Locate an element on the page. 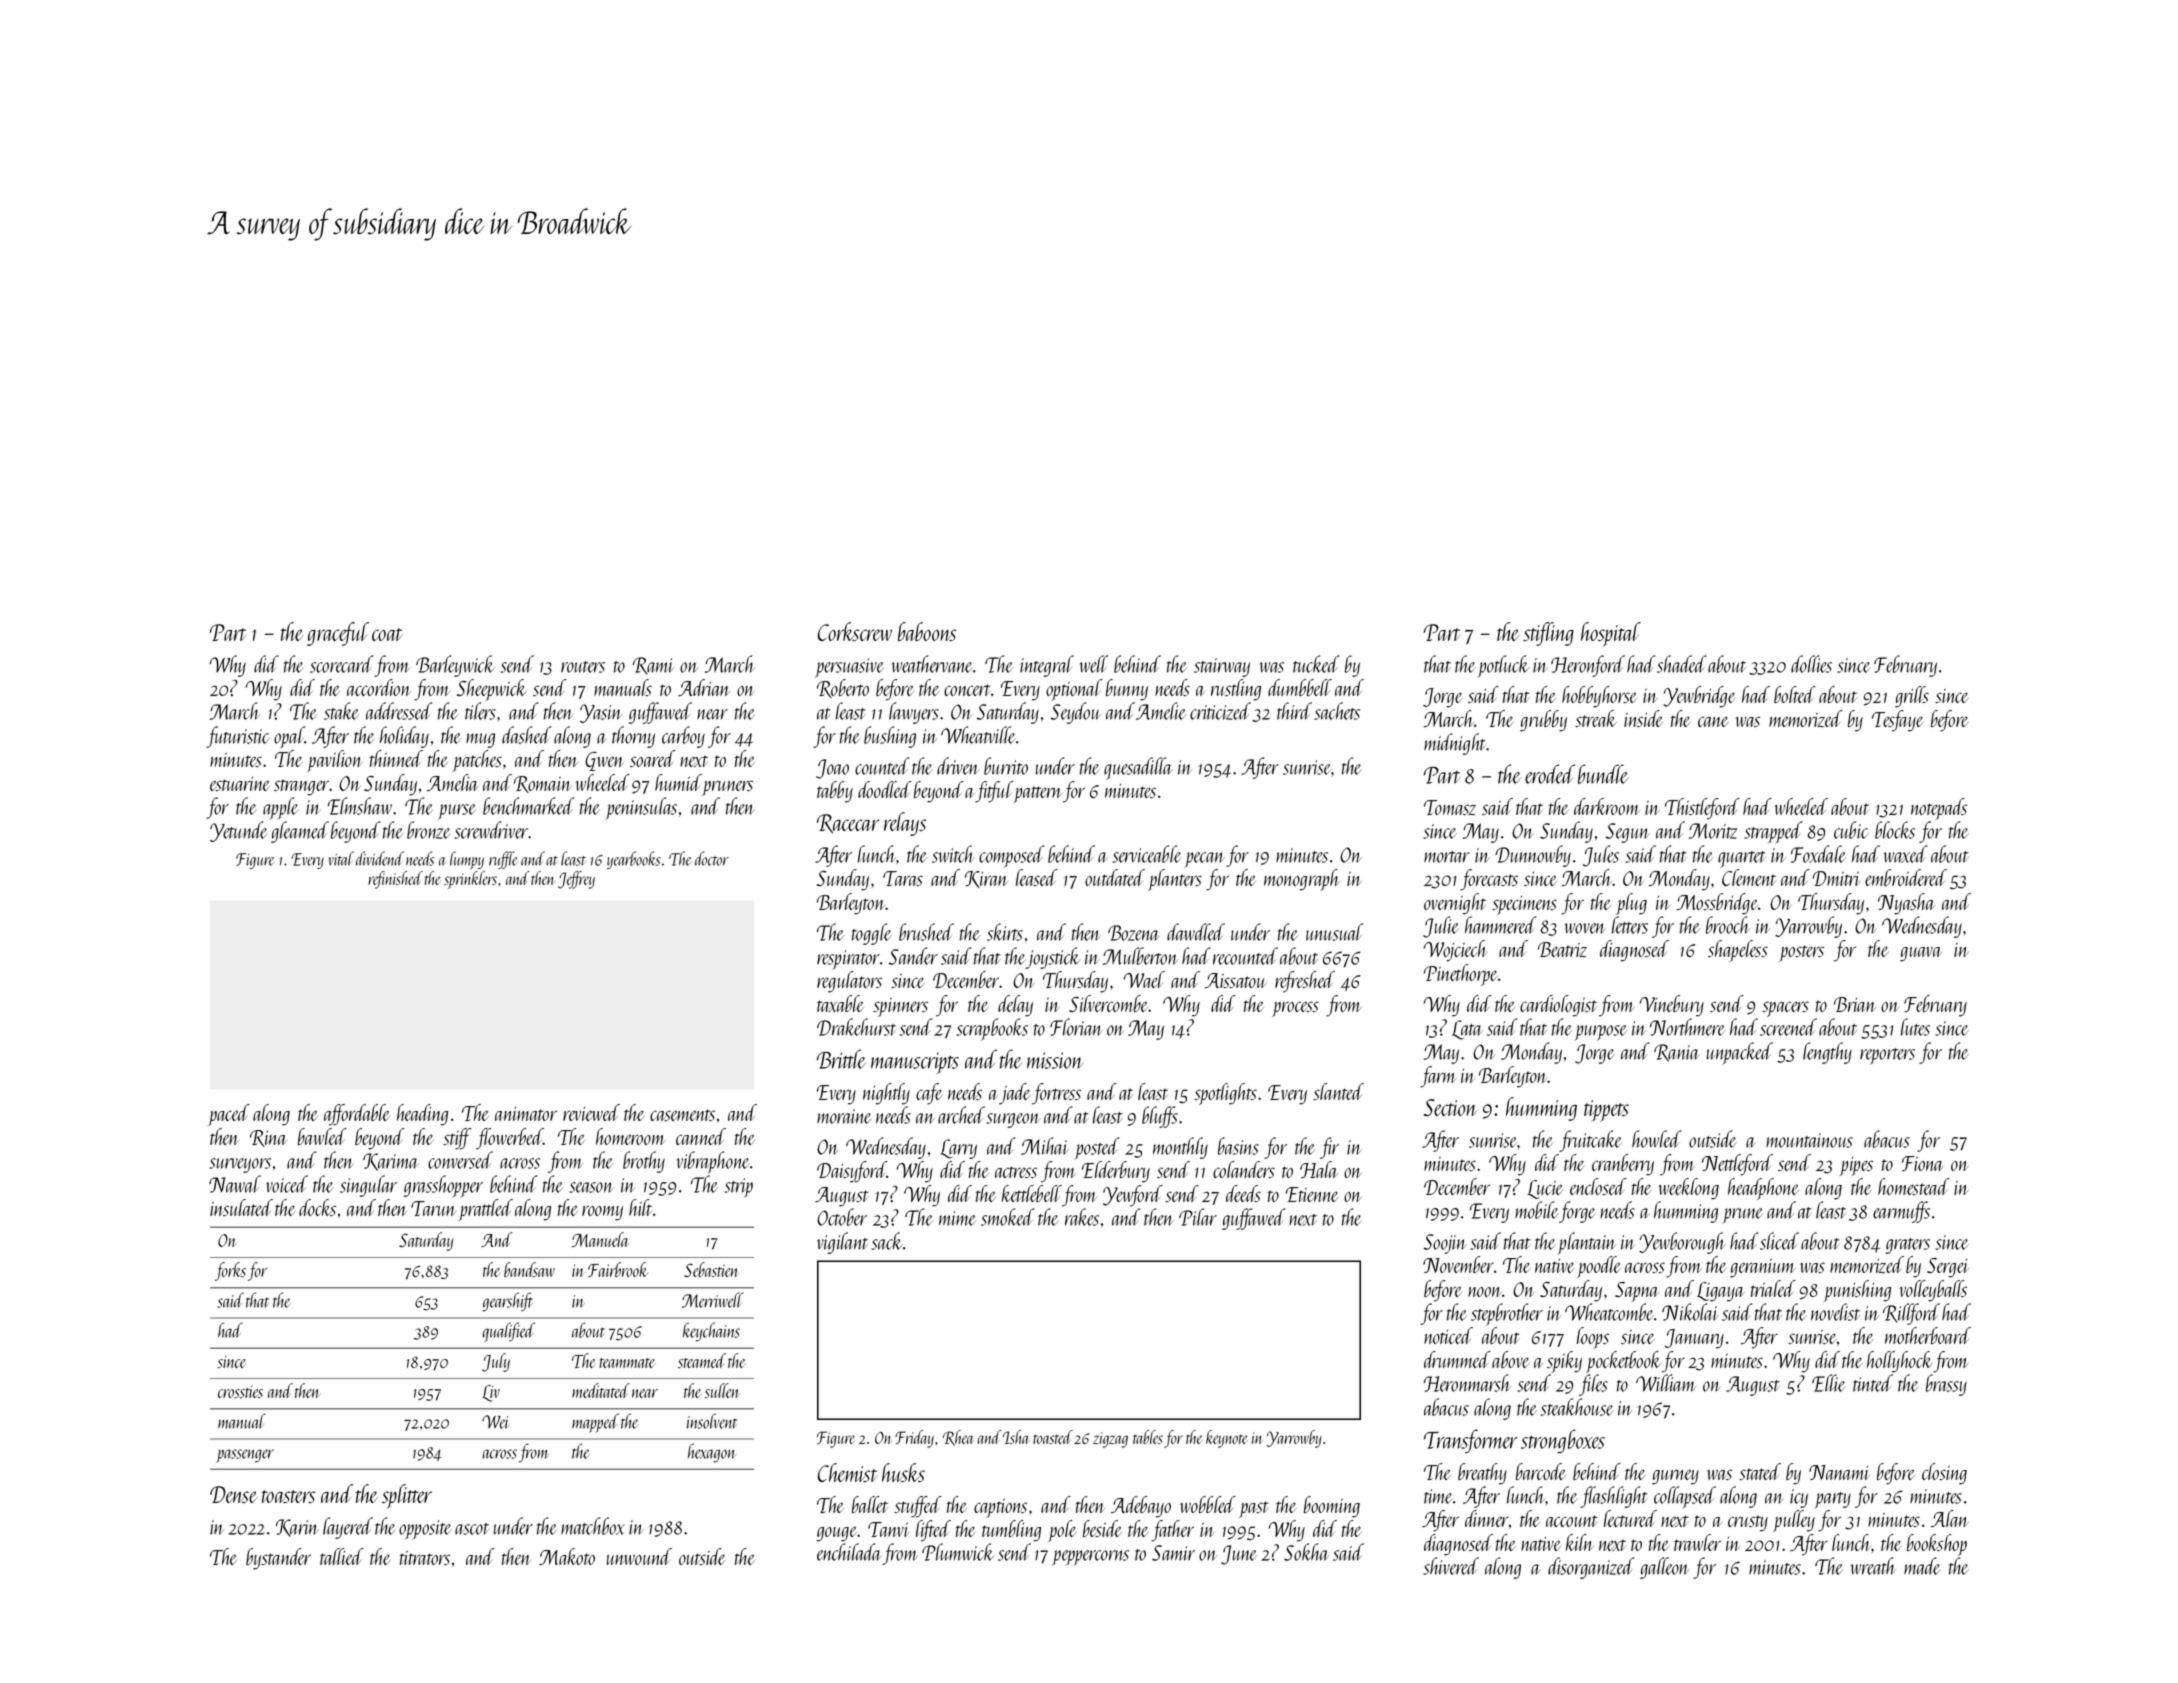 This image has height=1683, width=2178. bundle is located at coordinates (1603, 774).
